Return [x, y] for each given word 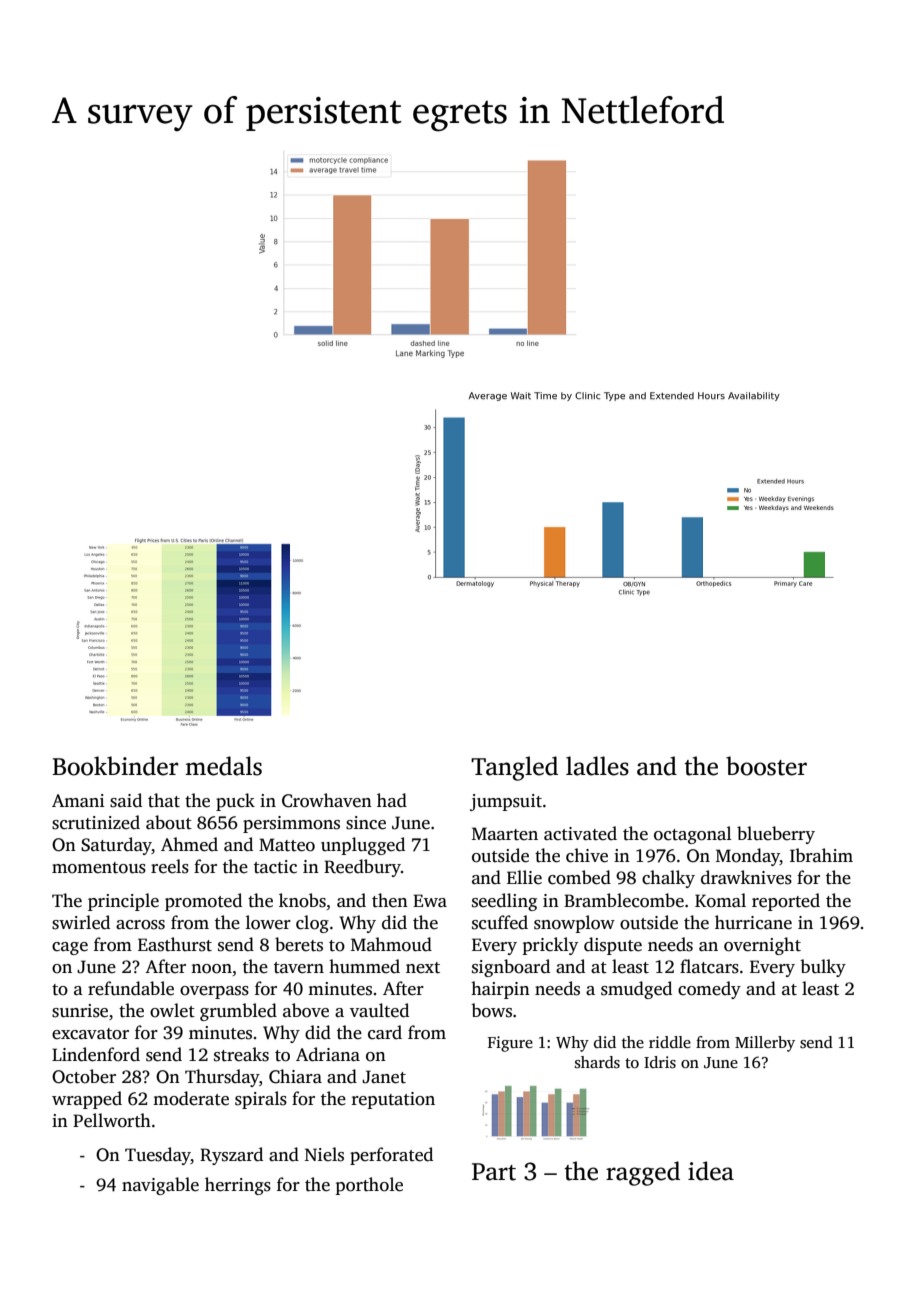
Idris [660, 1062]
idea [711, 1171]
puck [235, 802]
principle [123, 902]
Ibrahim [821, 855]
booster [766, 766]
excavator [90, 1034]
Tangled [514, 768]
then [390, 900]
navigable [160, 1186]
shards [597, 1062]
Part [494, 1172]
